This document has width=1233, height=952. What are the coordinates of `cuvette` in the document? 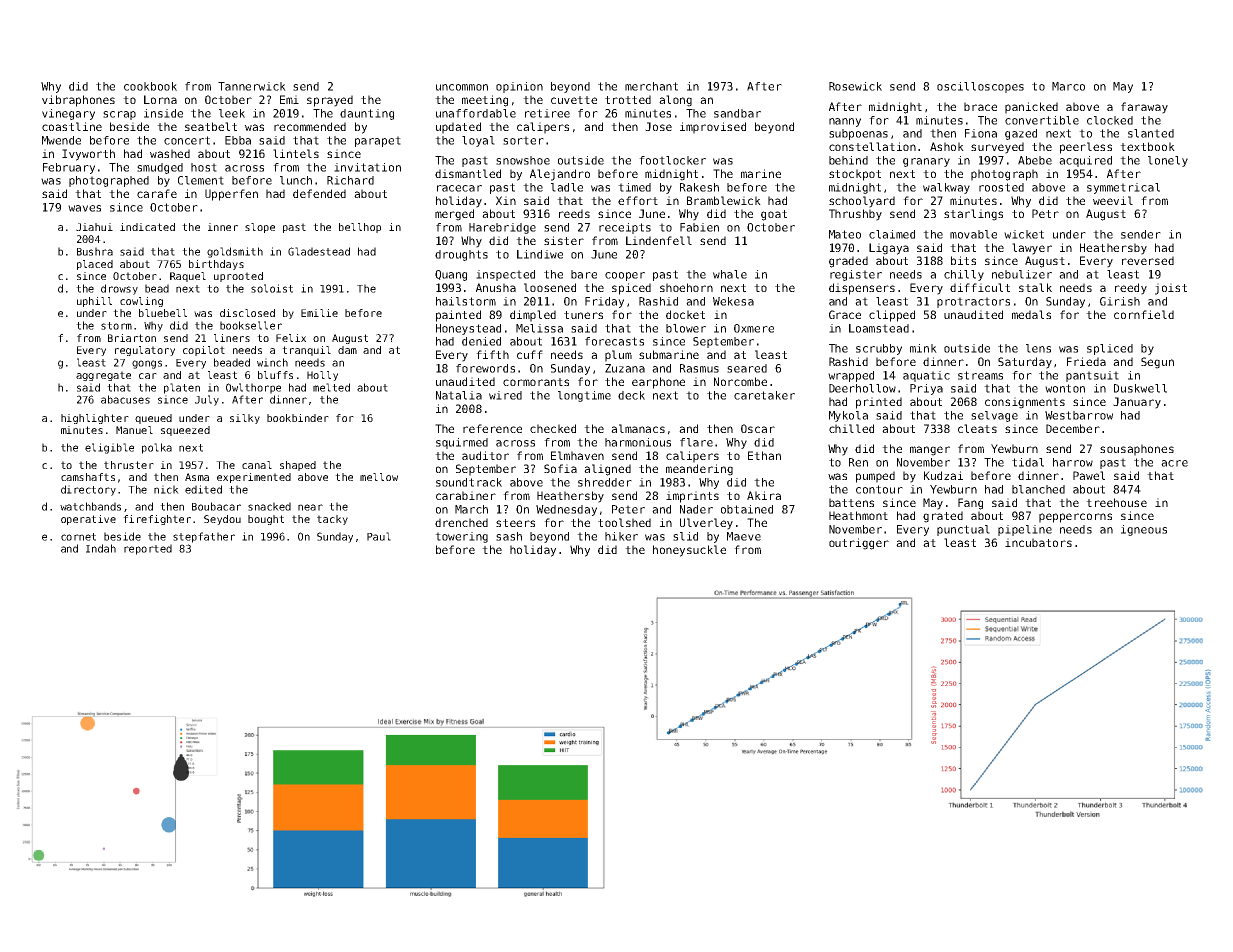 It's located at (574, 100).
